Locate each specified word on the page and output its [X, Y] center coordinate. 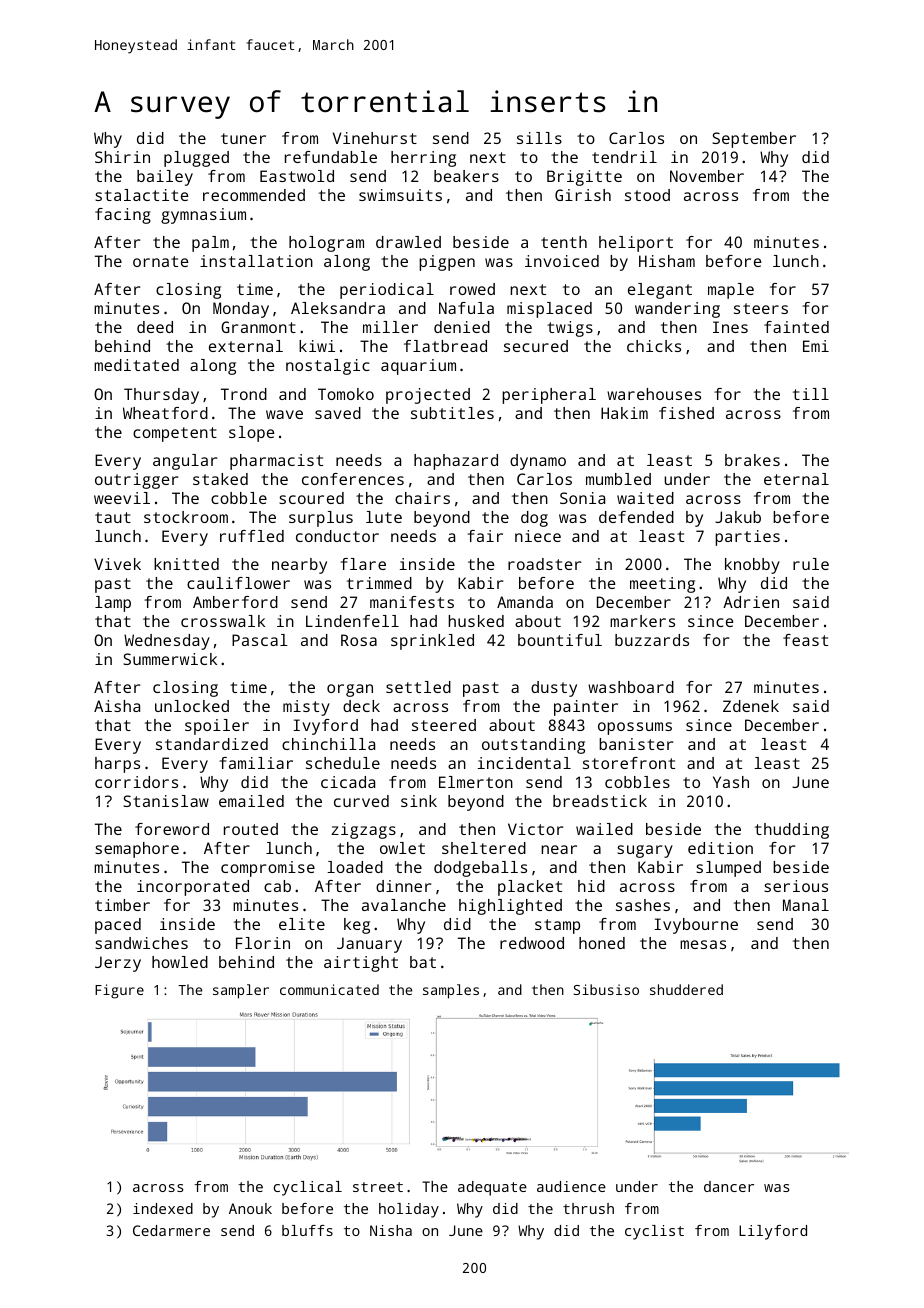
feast [805, 640]
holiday [409, 1210]
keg [357, 926]
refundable [331, 157]
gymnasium [203, 216]
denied [462, 327]
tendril [624, 157]
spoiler [217, 727]
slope [252, 434]
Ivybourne [696, 926]
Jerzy [118, 964]
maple [731, 291]
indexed [163, 1208]
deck [361, 706]
